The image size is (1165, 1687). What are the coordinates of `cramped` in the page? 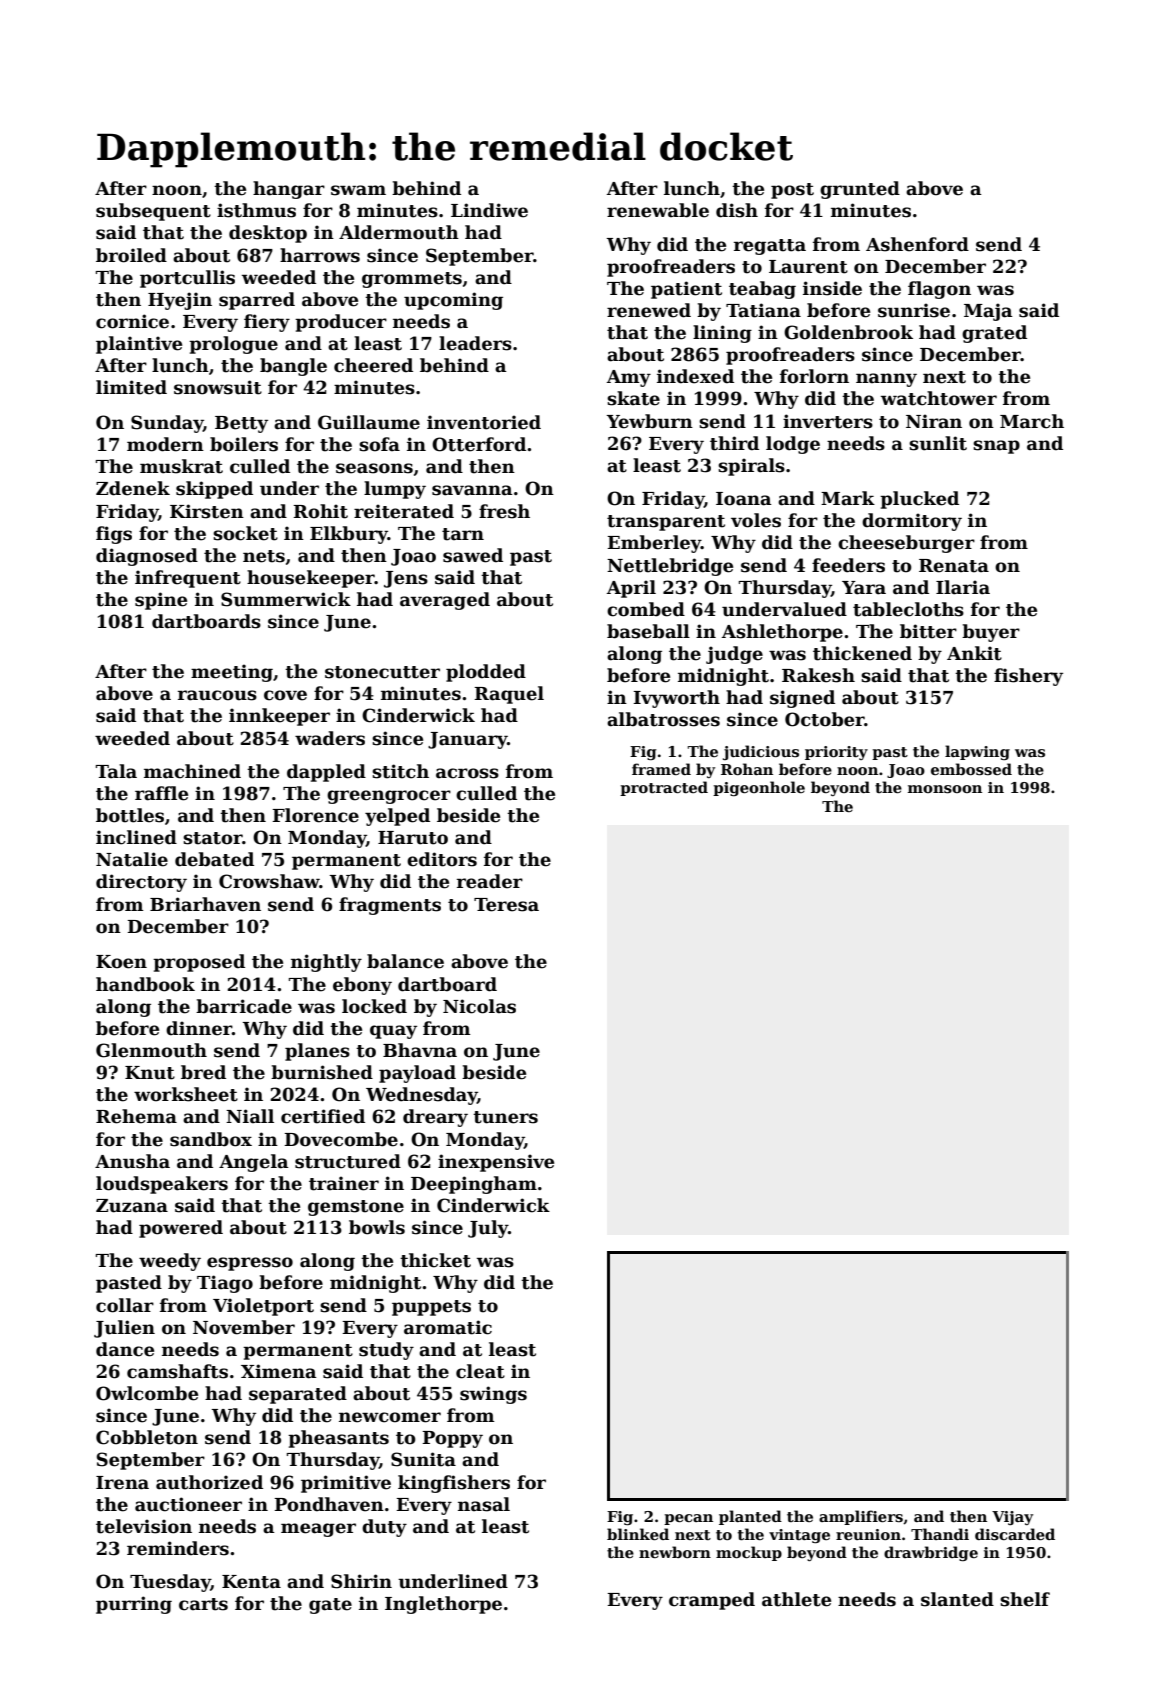 It's located at (712, 1601).
